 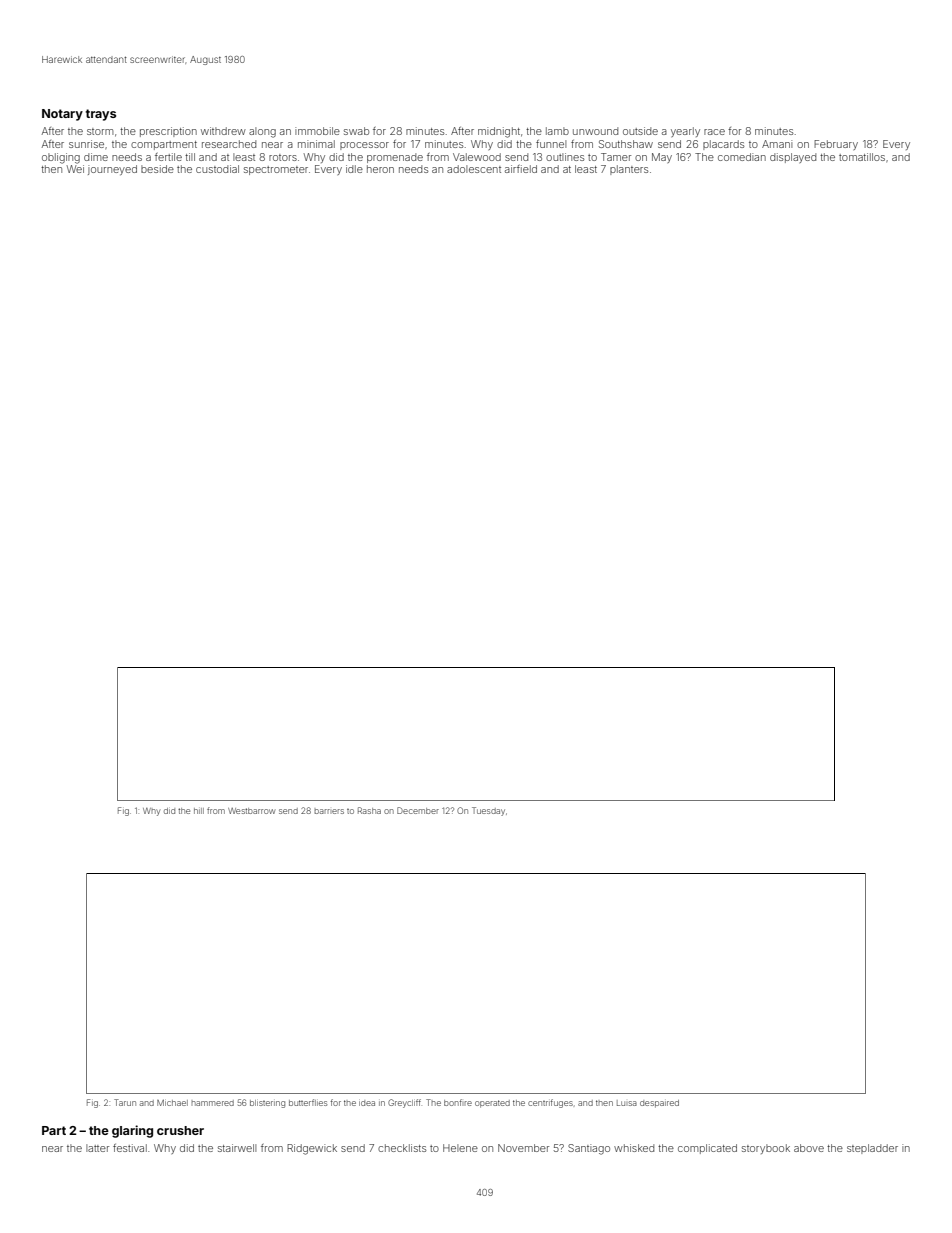 What do you see at coordinates (629, 170) in the screenshot?
I see `planters` at bounding box center [629, 170].
